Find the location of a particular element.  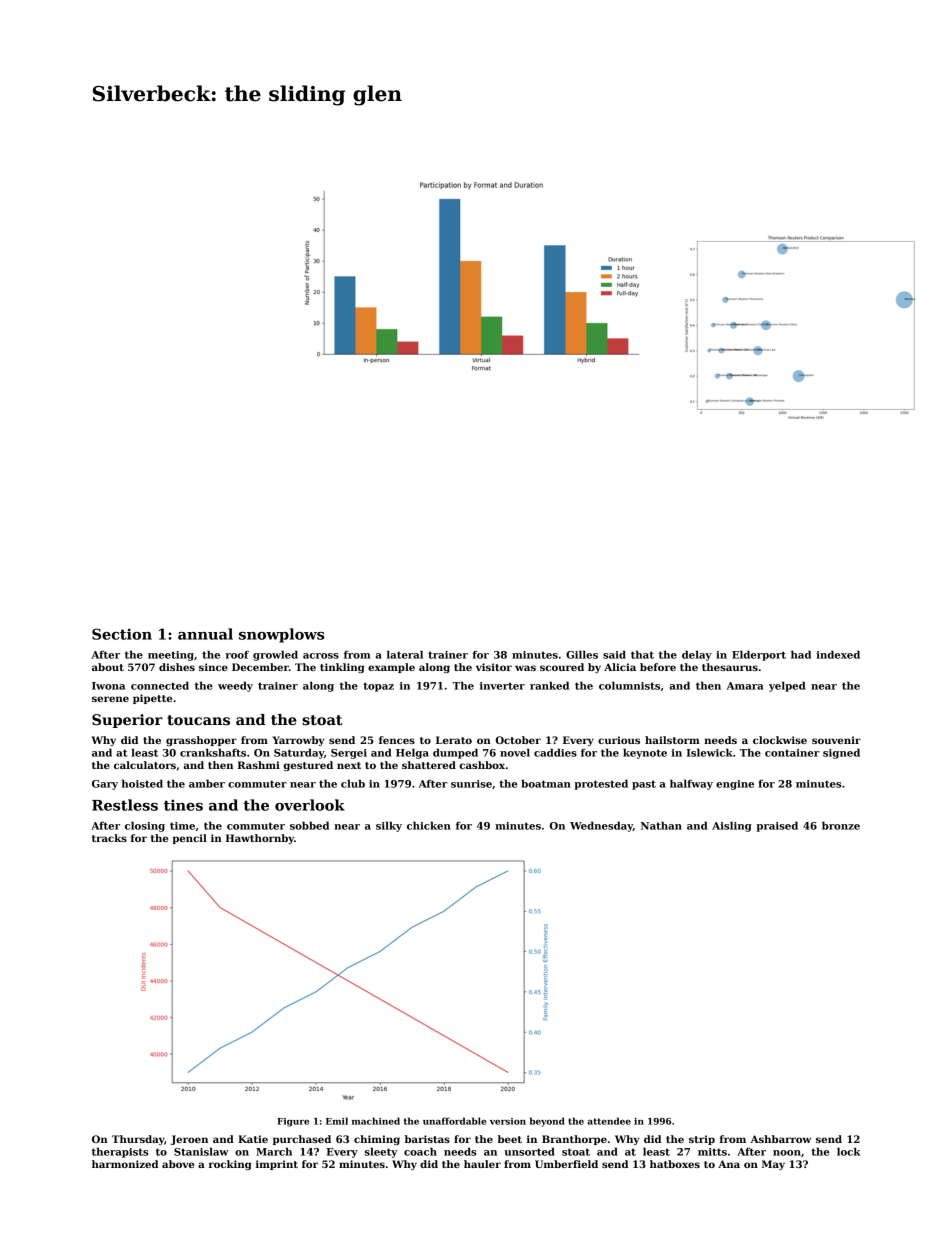

indexed is located at coordinates (838, 654).
